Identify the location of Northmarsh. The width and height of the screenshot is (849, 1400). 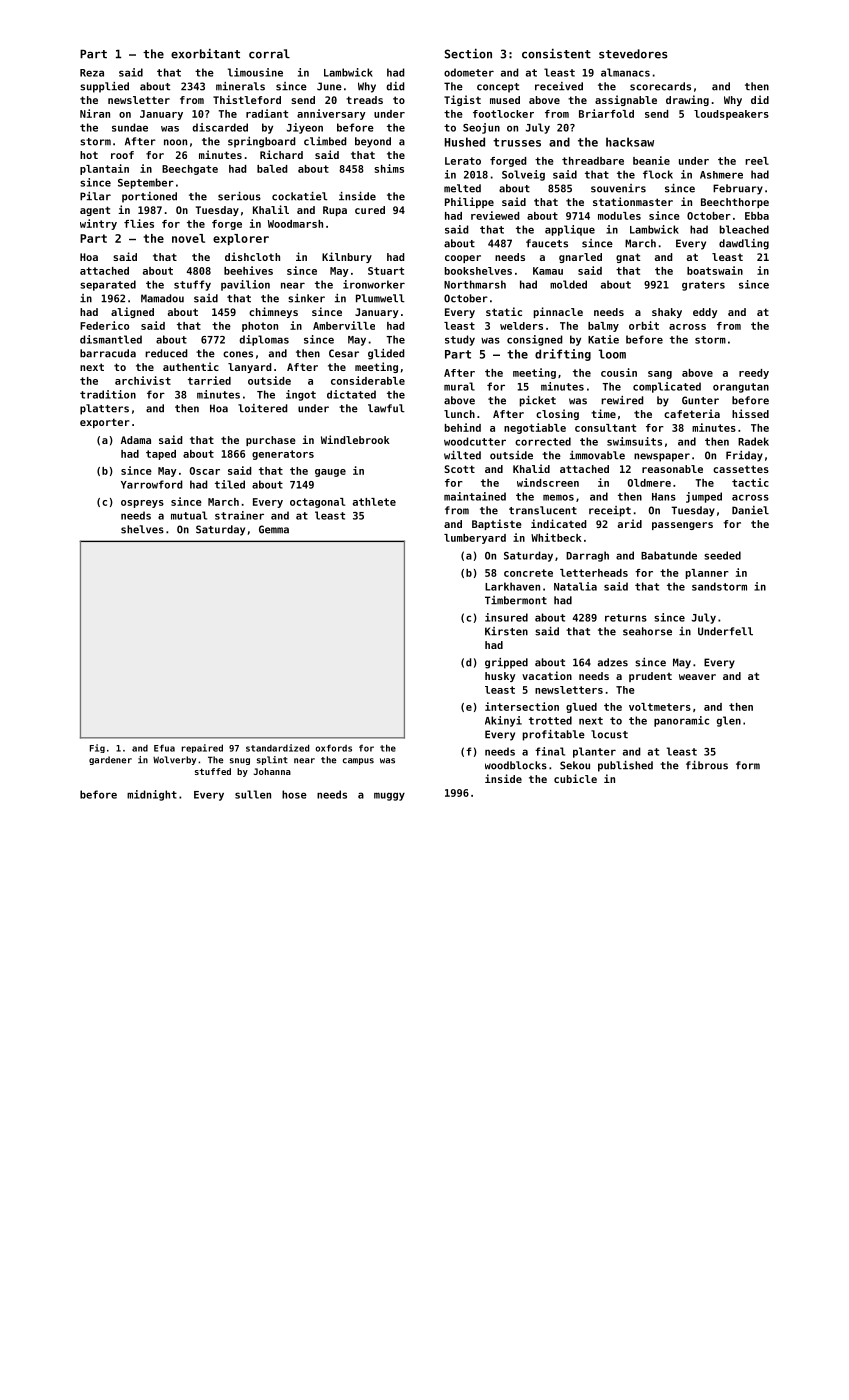
(475, 284).
